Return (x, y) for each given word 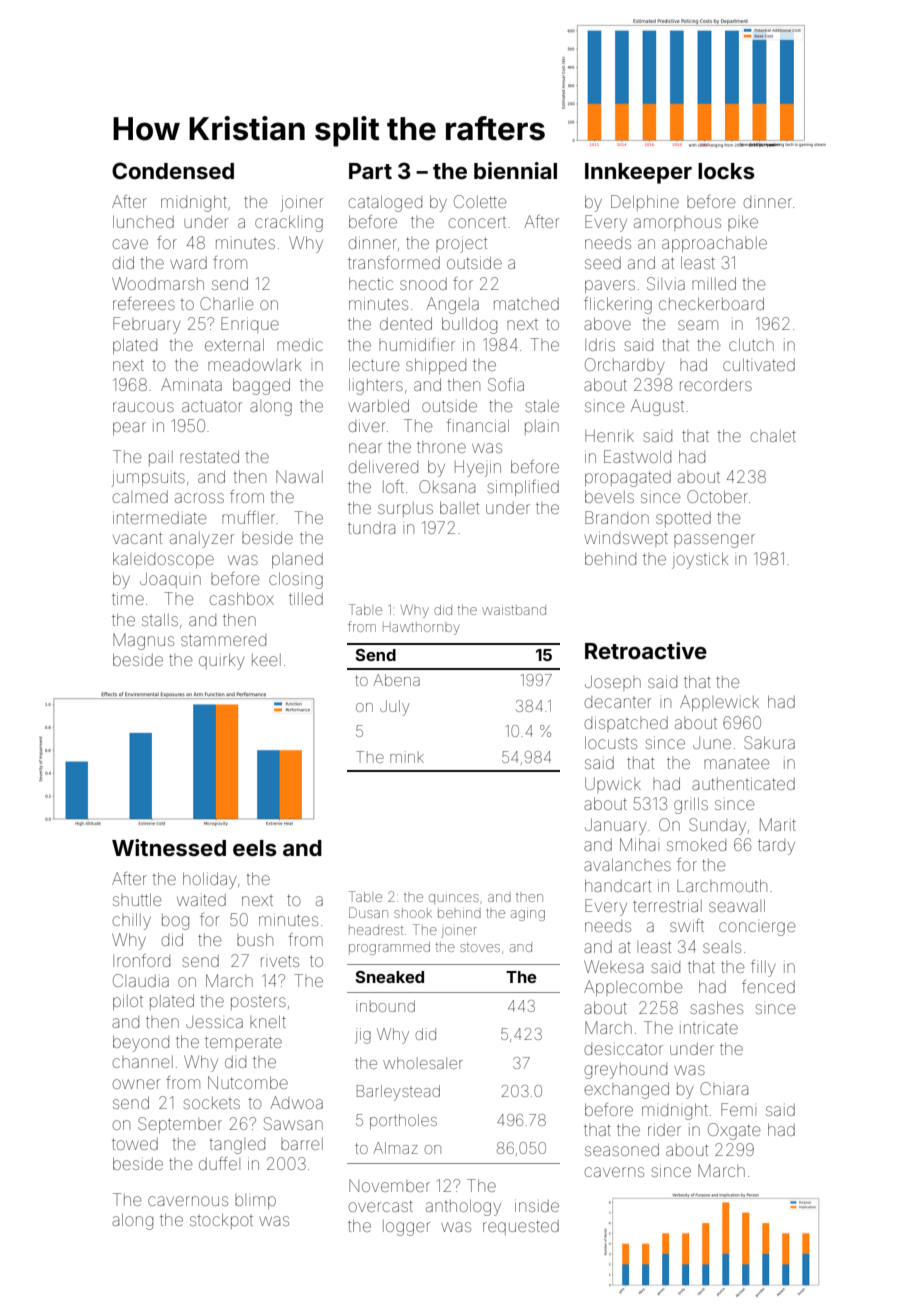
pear (129, 428)
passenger (714, 541)
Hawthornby (421, 628)
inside (537, 1205)
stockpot (221, 1221)
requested (521, 1227)
